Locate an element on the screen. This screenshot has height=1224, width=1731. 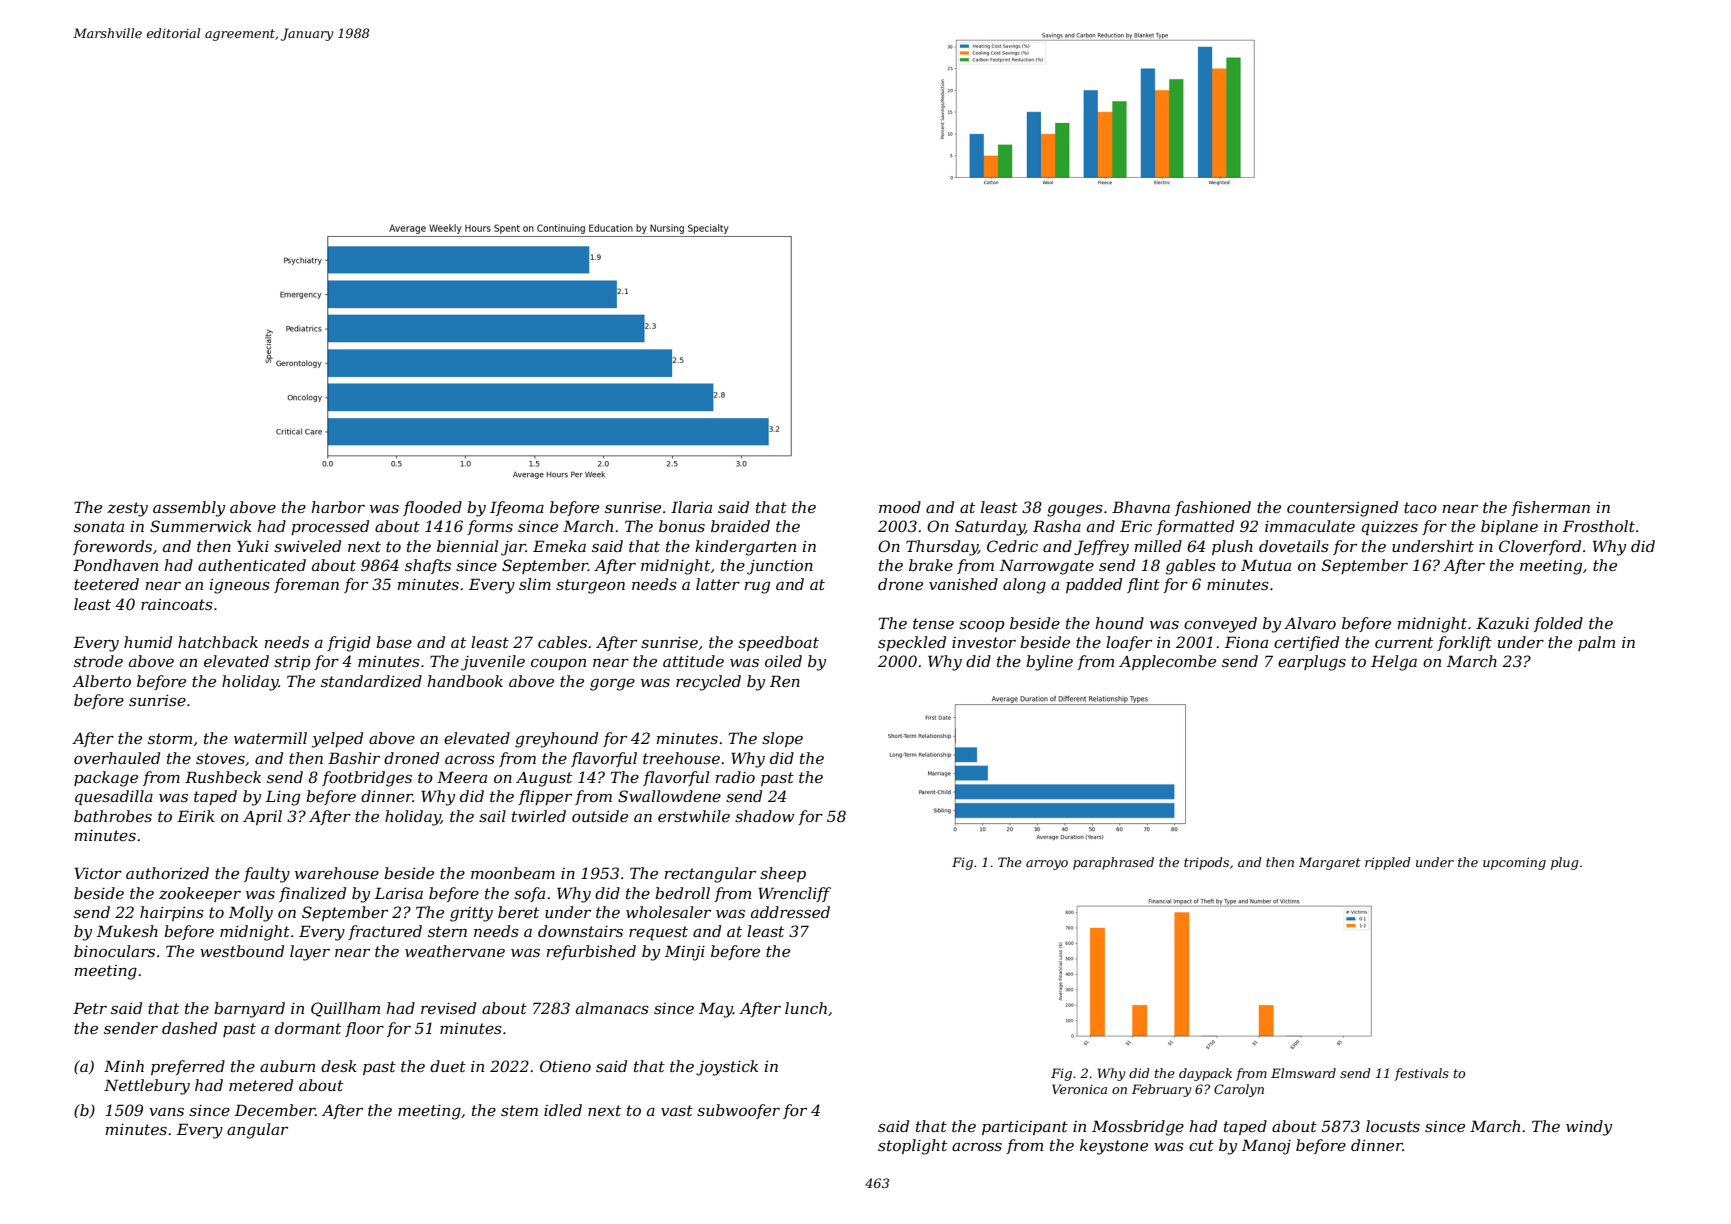
sheep is located at coordinates (783, 874).
